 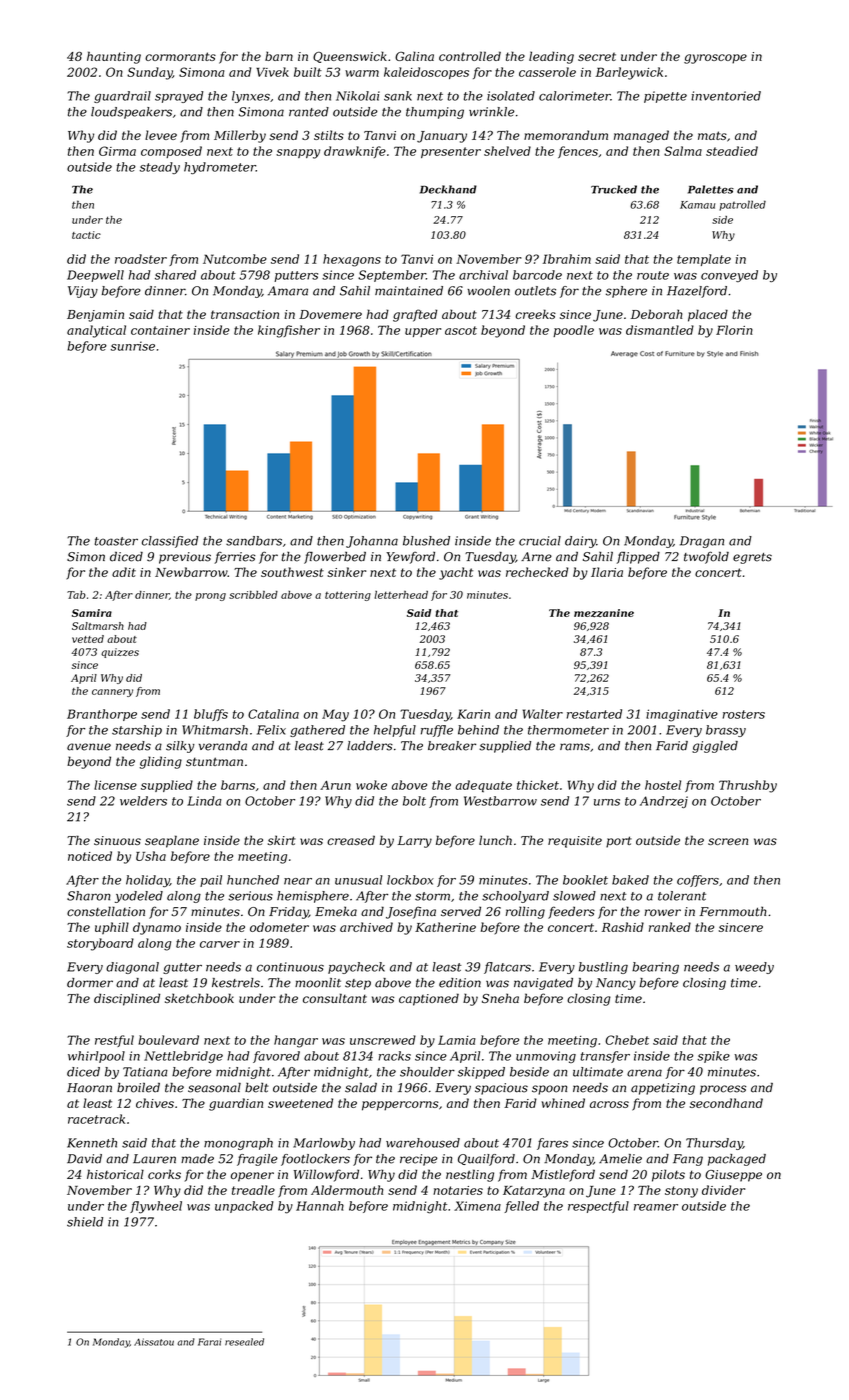 What do you see at coordinates (538, 785) in the screenshot?
I see `thicket` at bounding box center [538, 785].
